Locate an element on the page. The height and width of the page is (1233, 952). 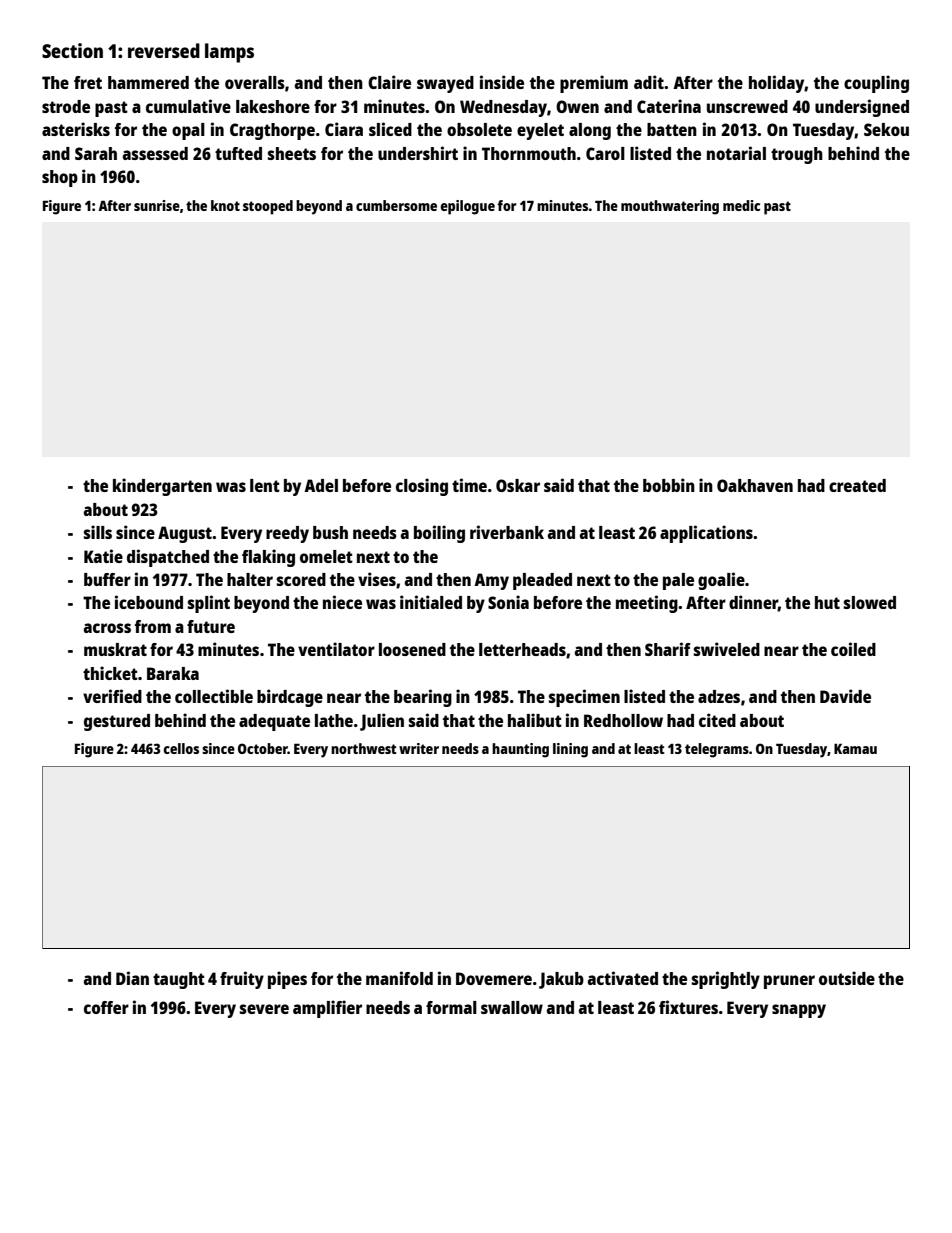
hut is located at coordinates (827, 602).
